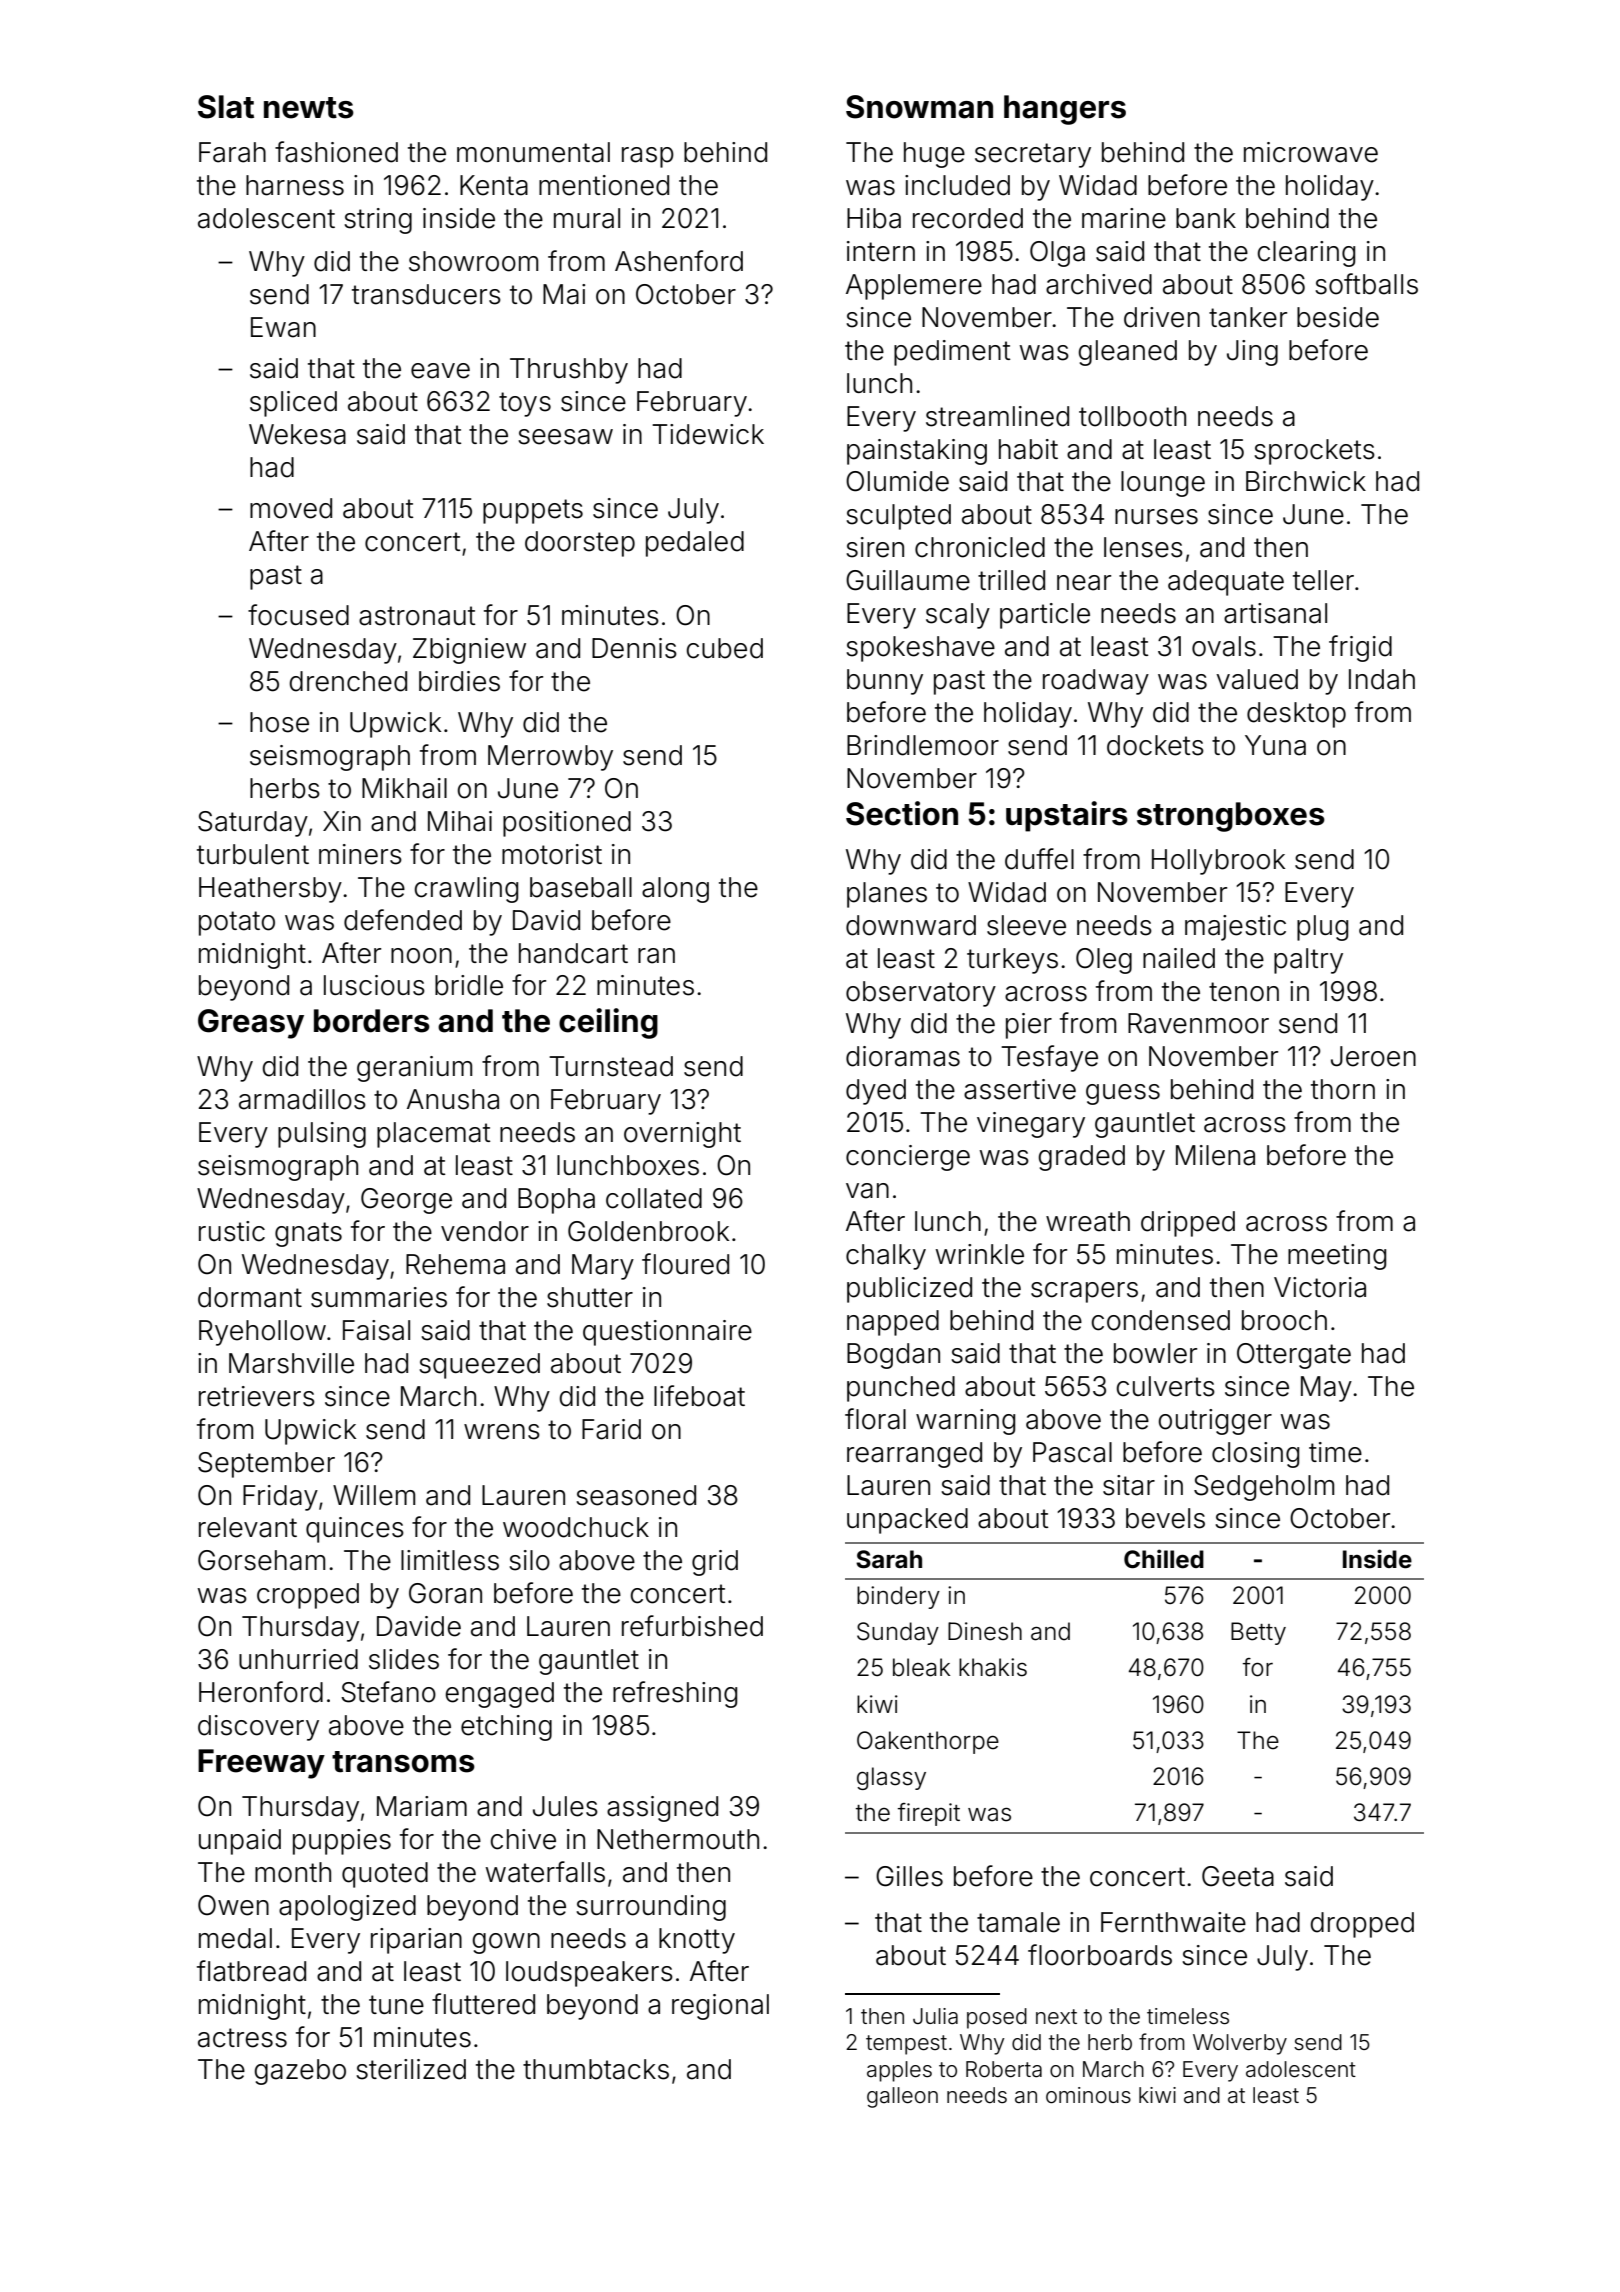 This screenshot has height=2292, width=1620. Describe the element at coordinates (1084, 583) in the screenshot. I see `near` at that location.
